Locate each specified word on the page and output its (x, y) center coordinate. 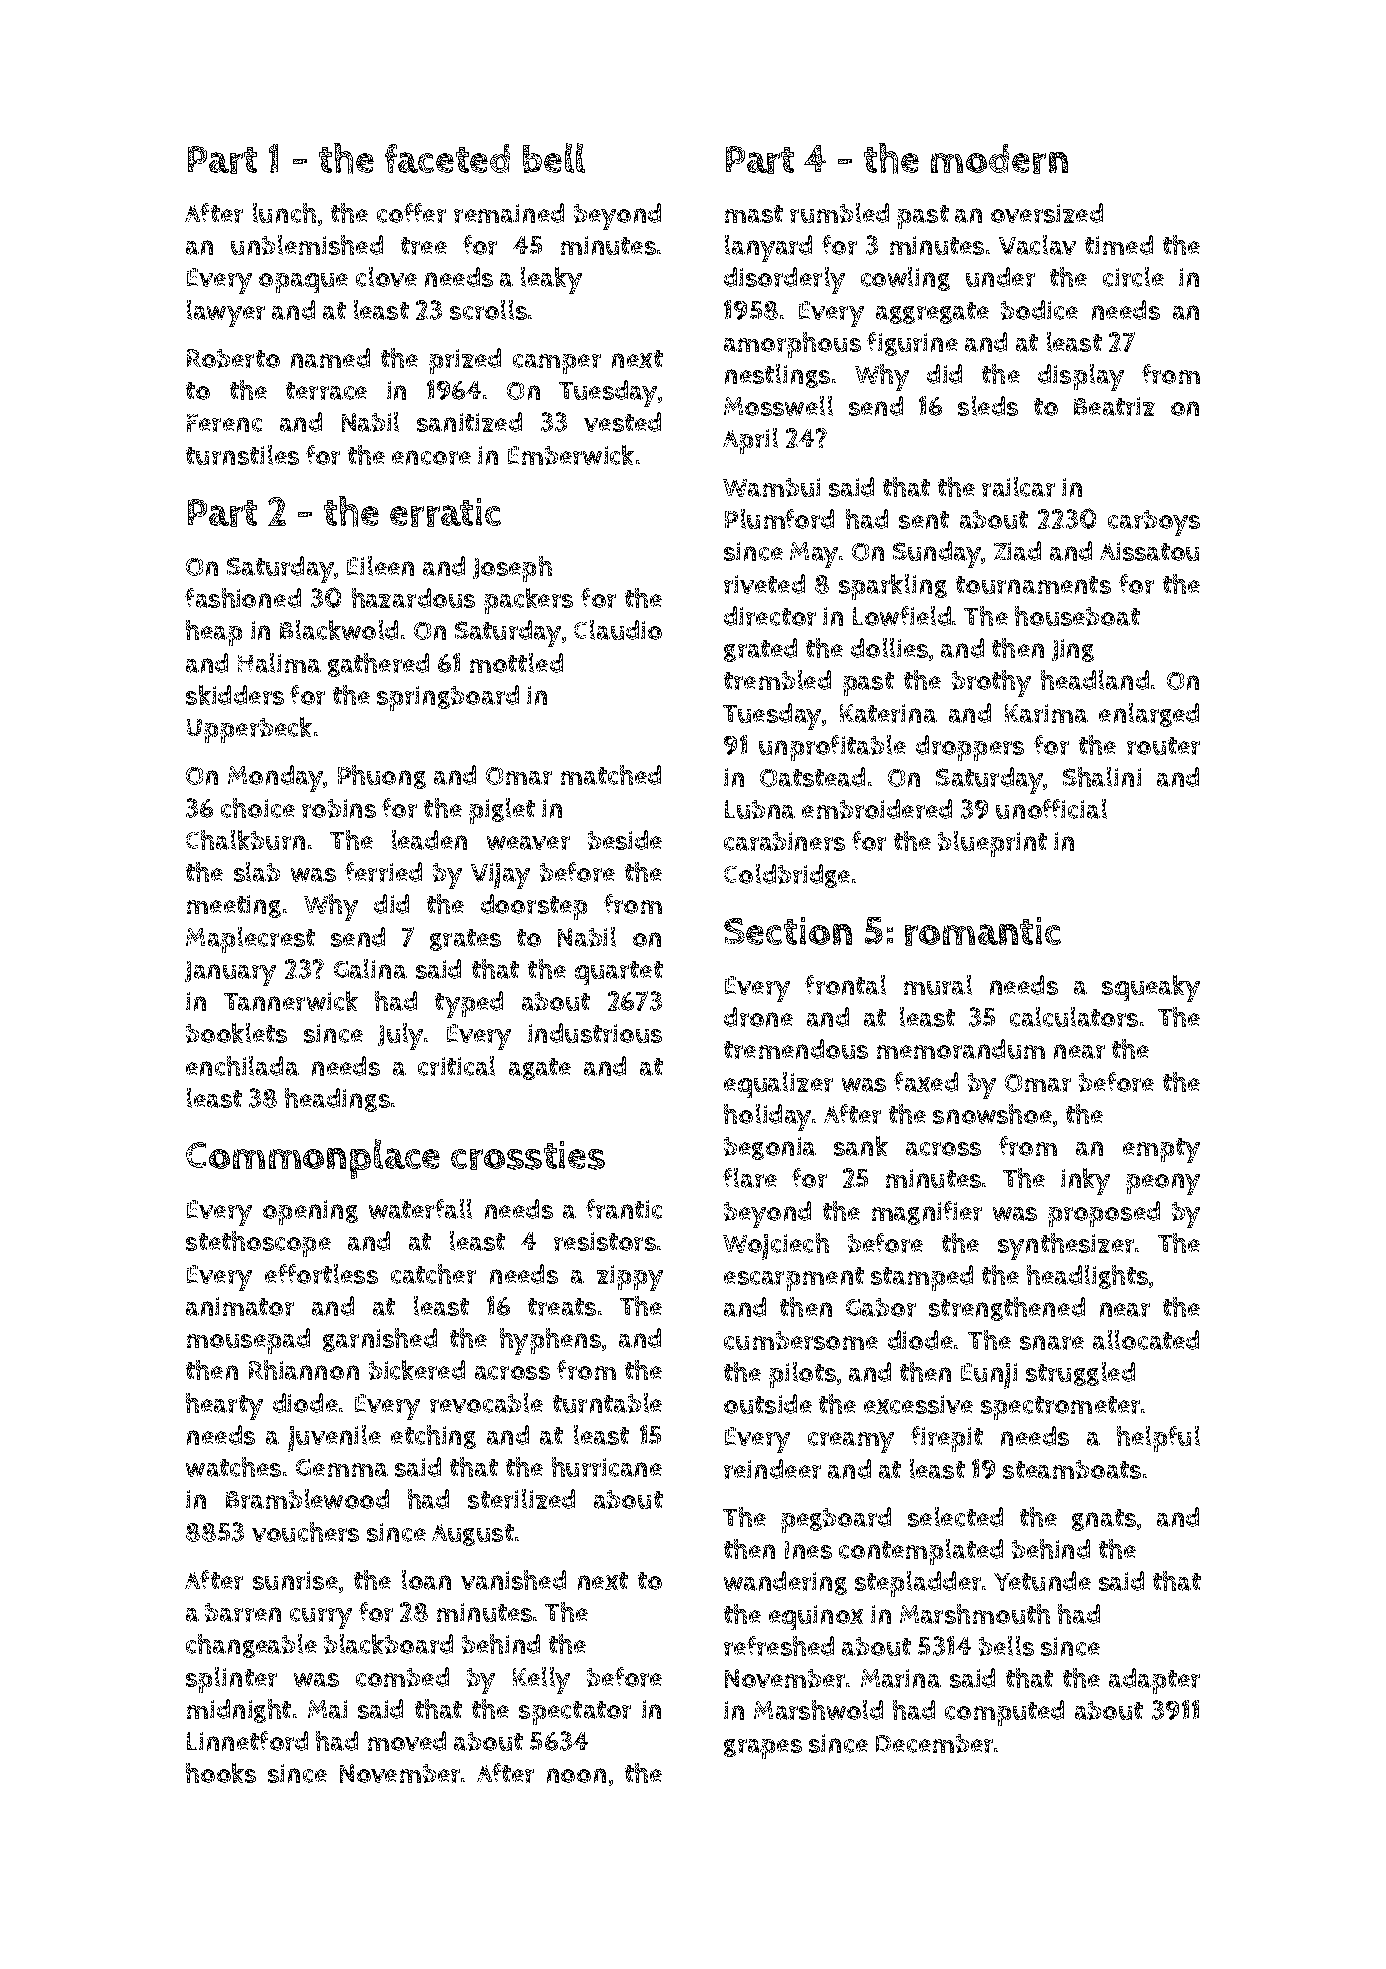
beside (625, 840)
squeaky (1151, 988)
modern (999, 159)
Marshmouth (975, 1614)
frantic (624, 1209)
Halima (279, 663)
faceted (447, 158)
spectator (575, 1713)
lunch (284, 213)
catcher (433, 1274)
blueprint (992, 844)
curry (321, 1618)
